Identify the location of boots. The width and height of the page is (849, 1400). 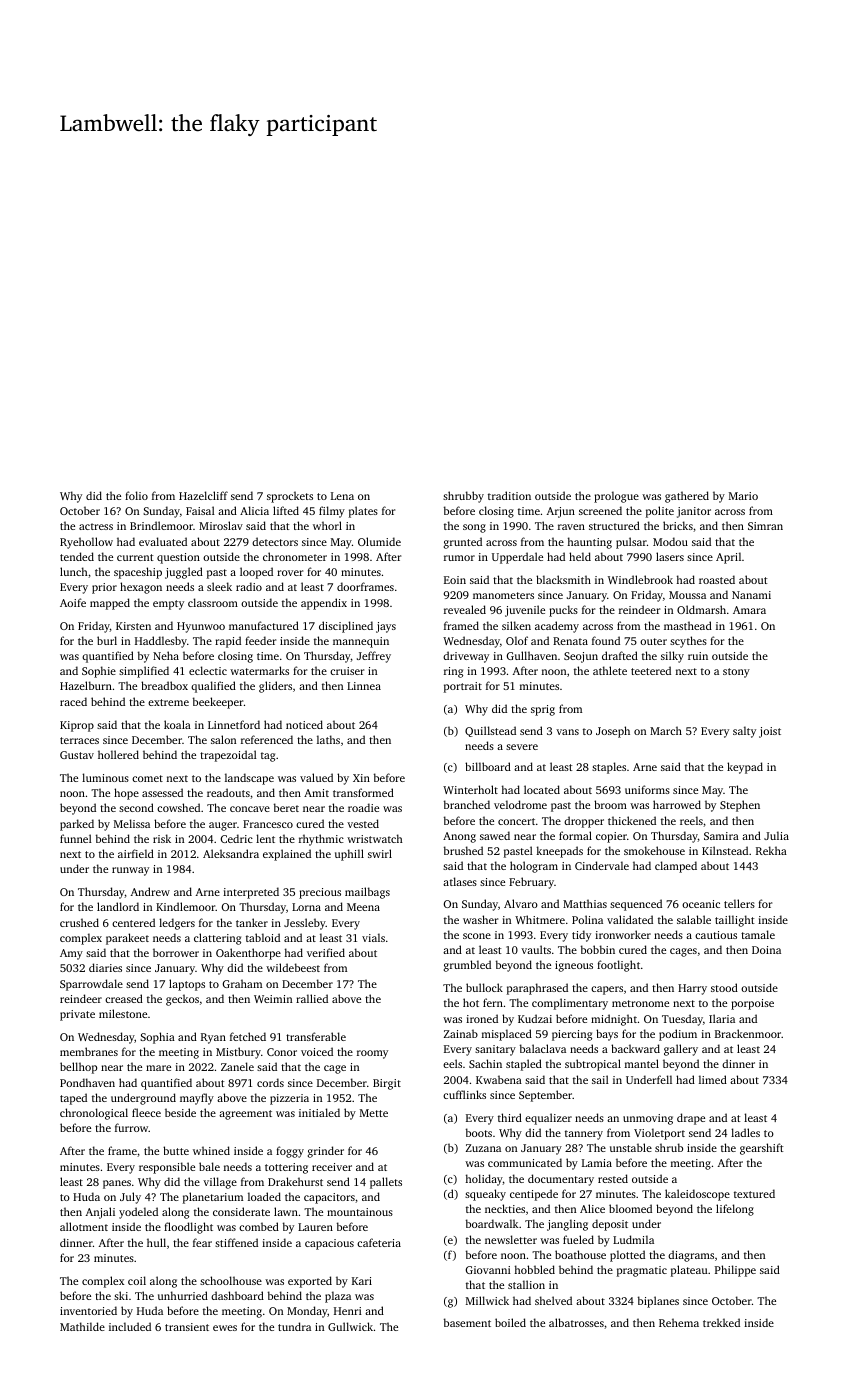
(479, 1132).
